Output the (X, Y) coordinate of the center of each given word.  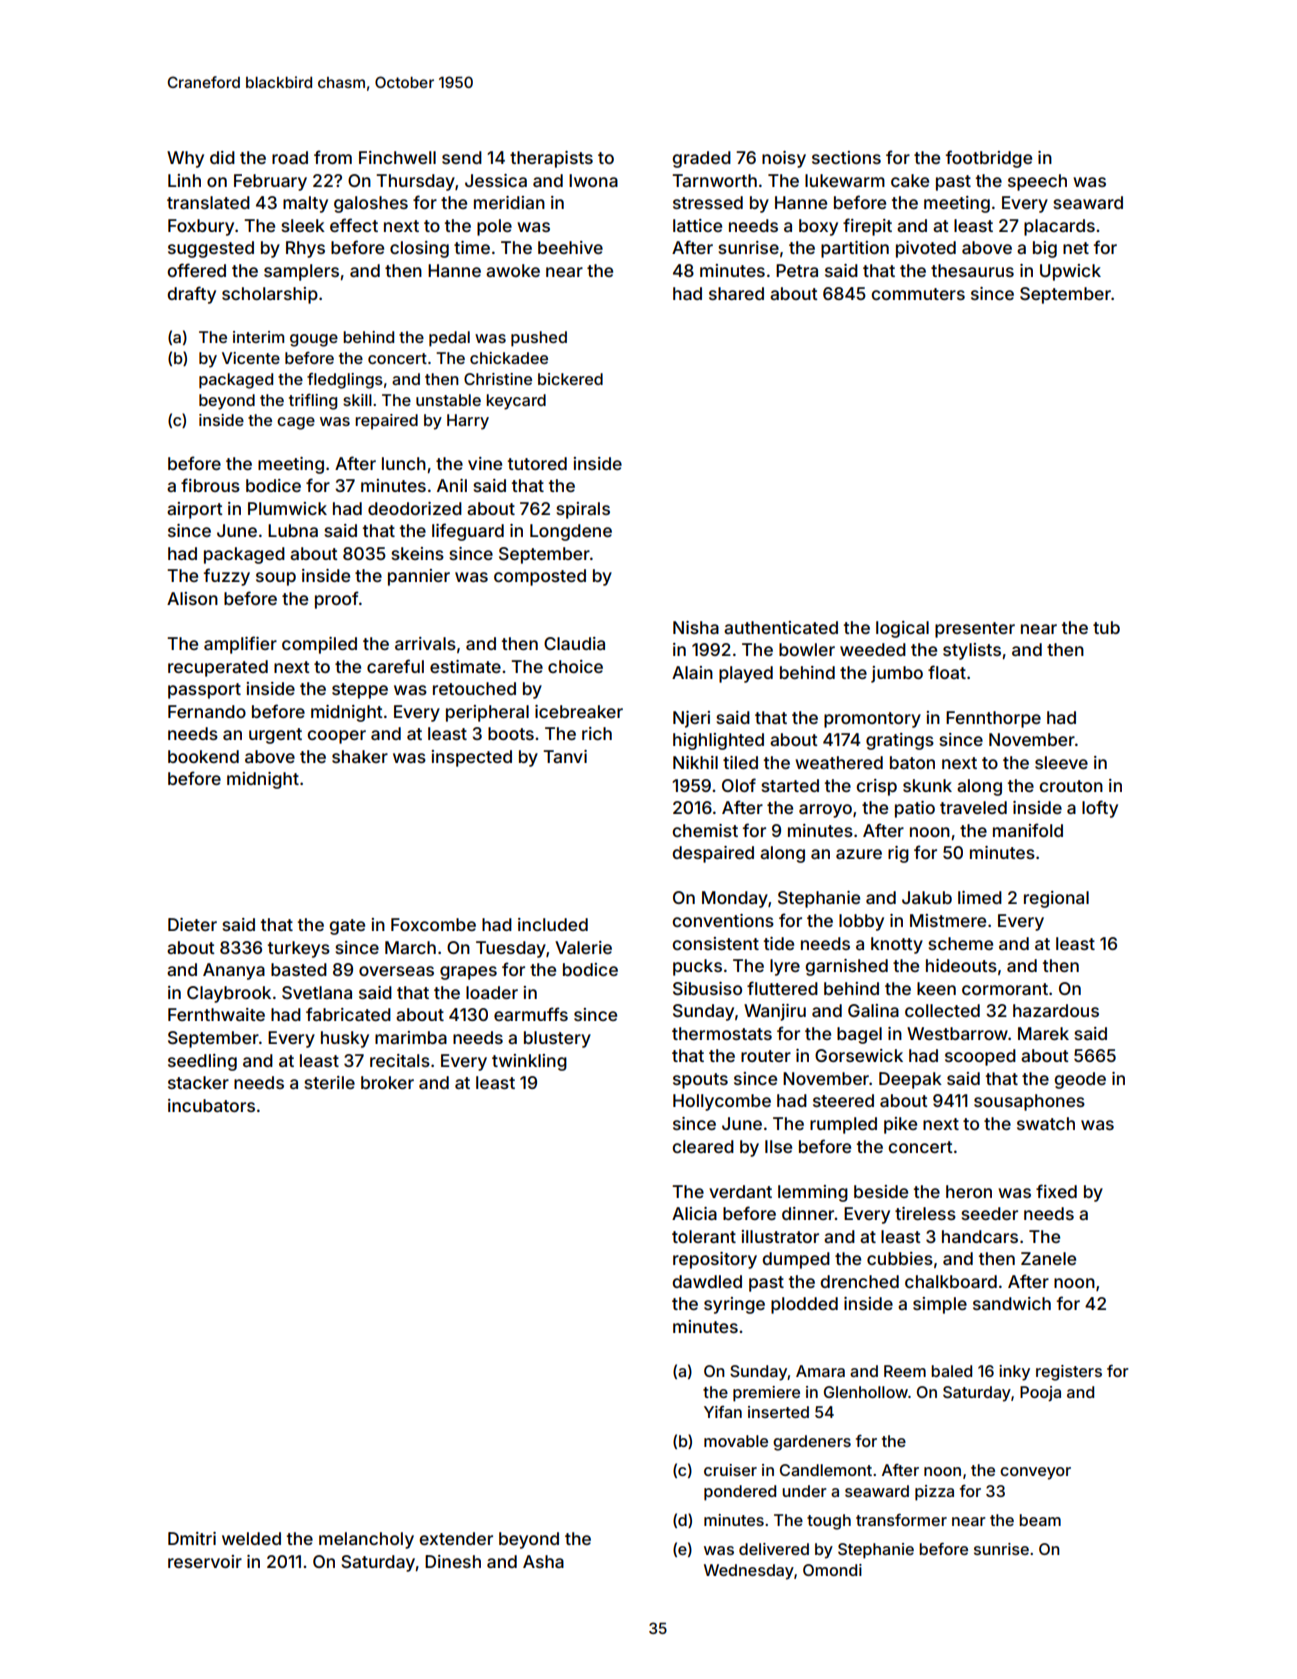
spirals (583, 510)
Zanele (1048, 1258)
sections (846, 157)
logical (902, 629)
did (222, 157)
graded (701, 159)
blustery (557, 1039)
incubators (211, 1105)
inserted (778, 1412)
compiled (319, 645)
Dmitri (192, 1538)
